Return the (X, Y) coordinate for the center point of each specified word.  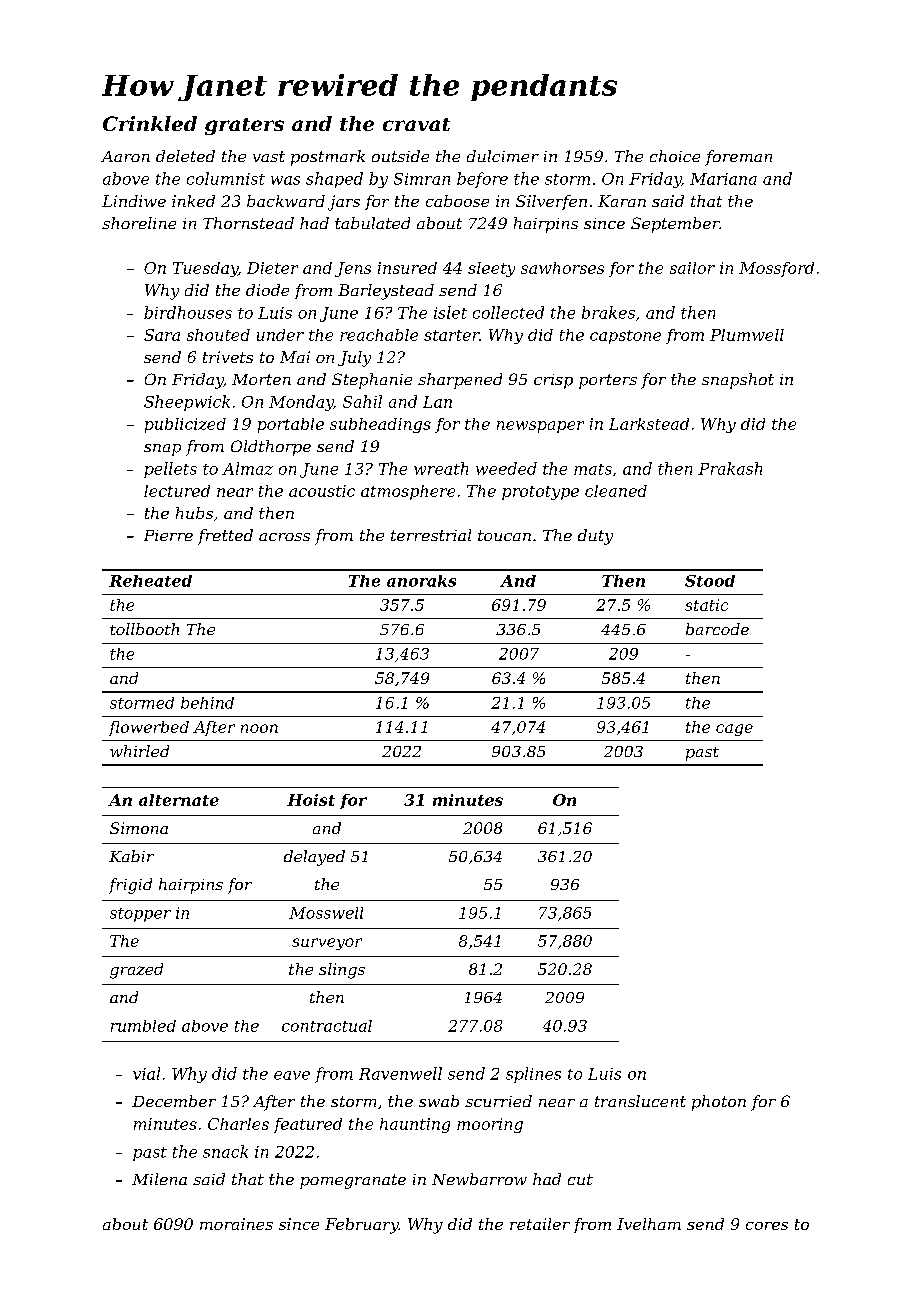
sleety (491, 269)
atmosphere (408, 492)
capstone (625, 337)
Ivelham (649, 1224)
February (362, 1226)
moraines (236, 1224)
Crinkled (150, 123)
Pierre (168, 535)
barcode (717, 629)
